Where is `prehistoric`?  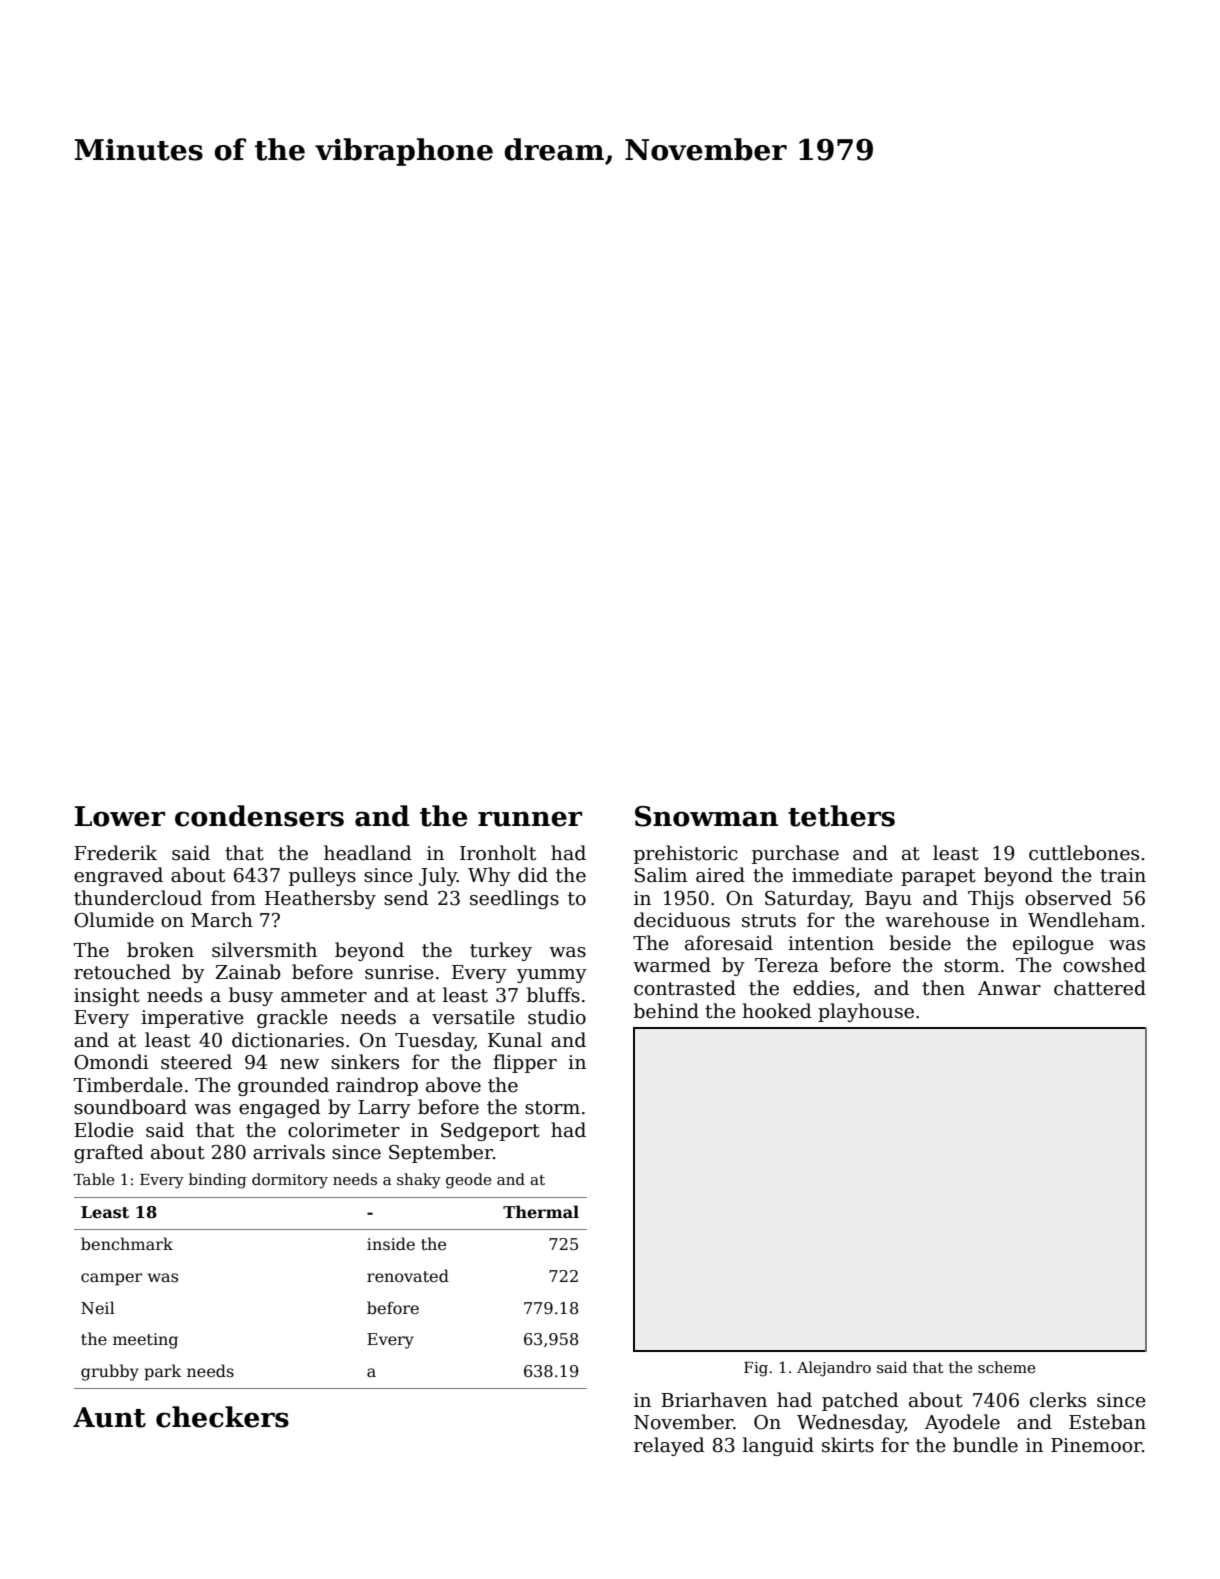 prehistoric is located at coordinates (686, 854).
